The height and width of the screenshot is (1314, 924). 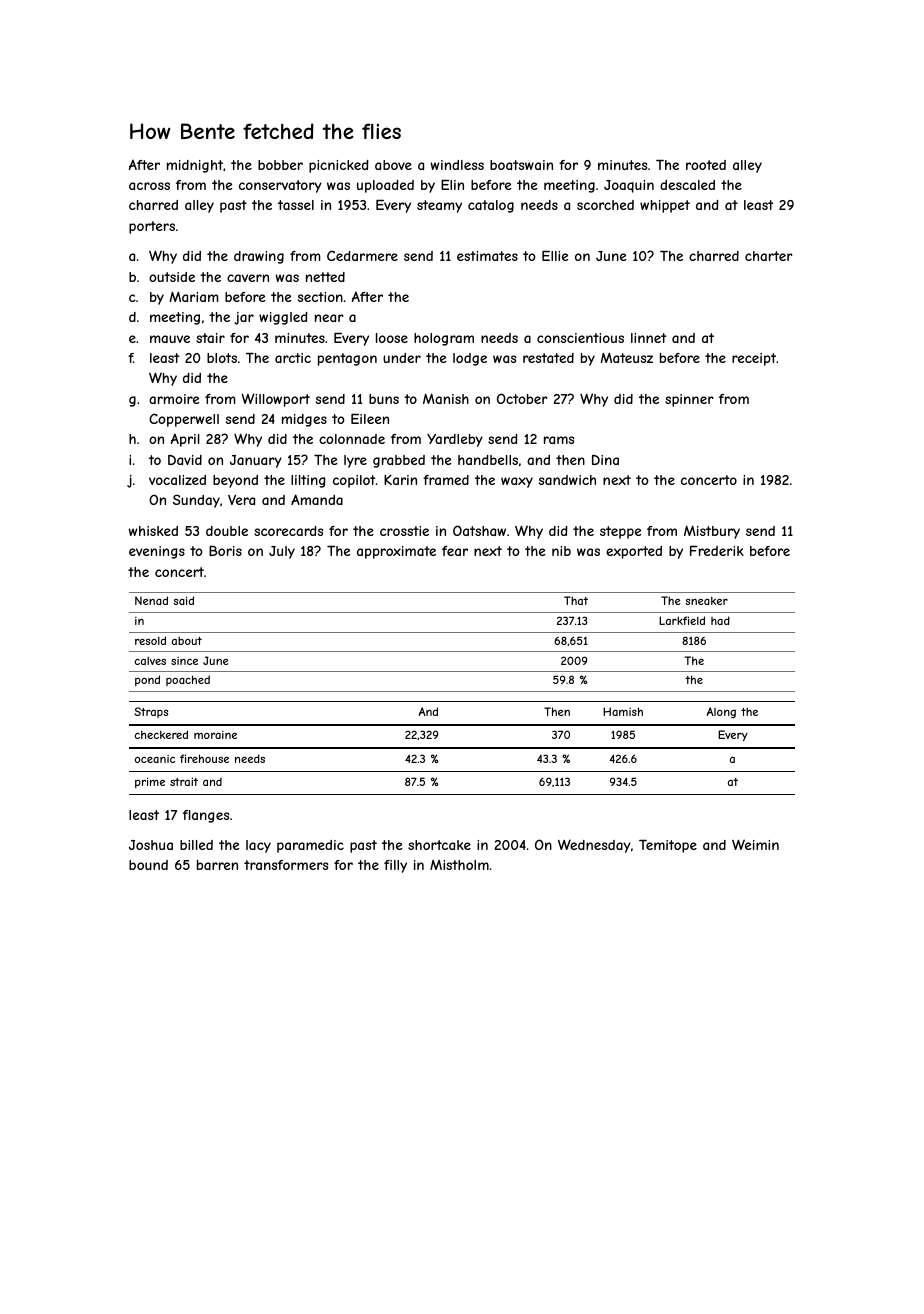 What do you see at coordinates (455, 551) in the screenshot?
I see `fear` at bounding box center [455, 551].
